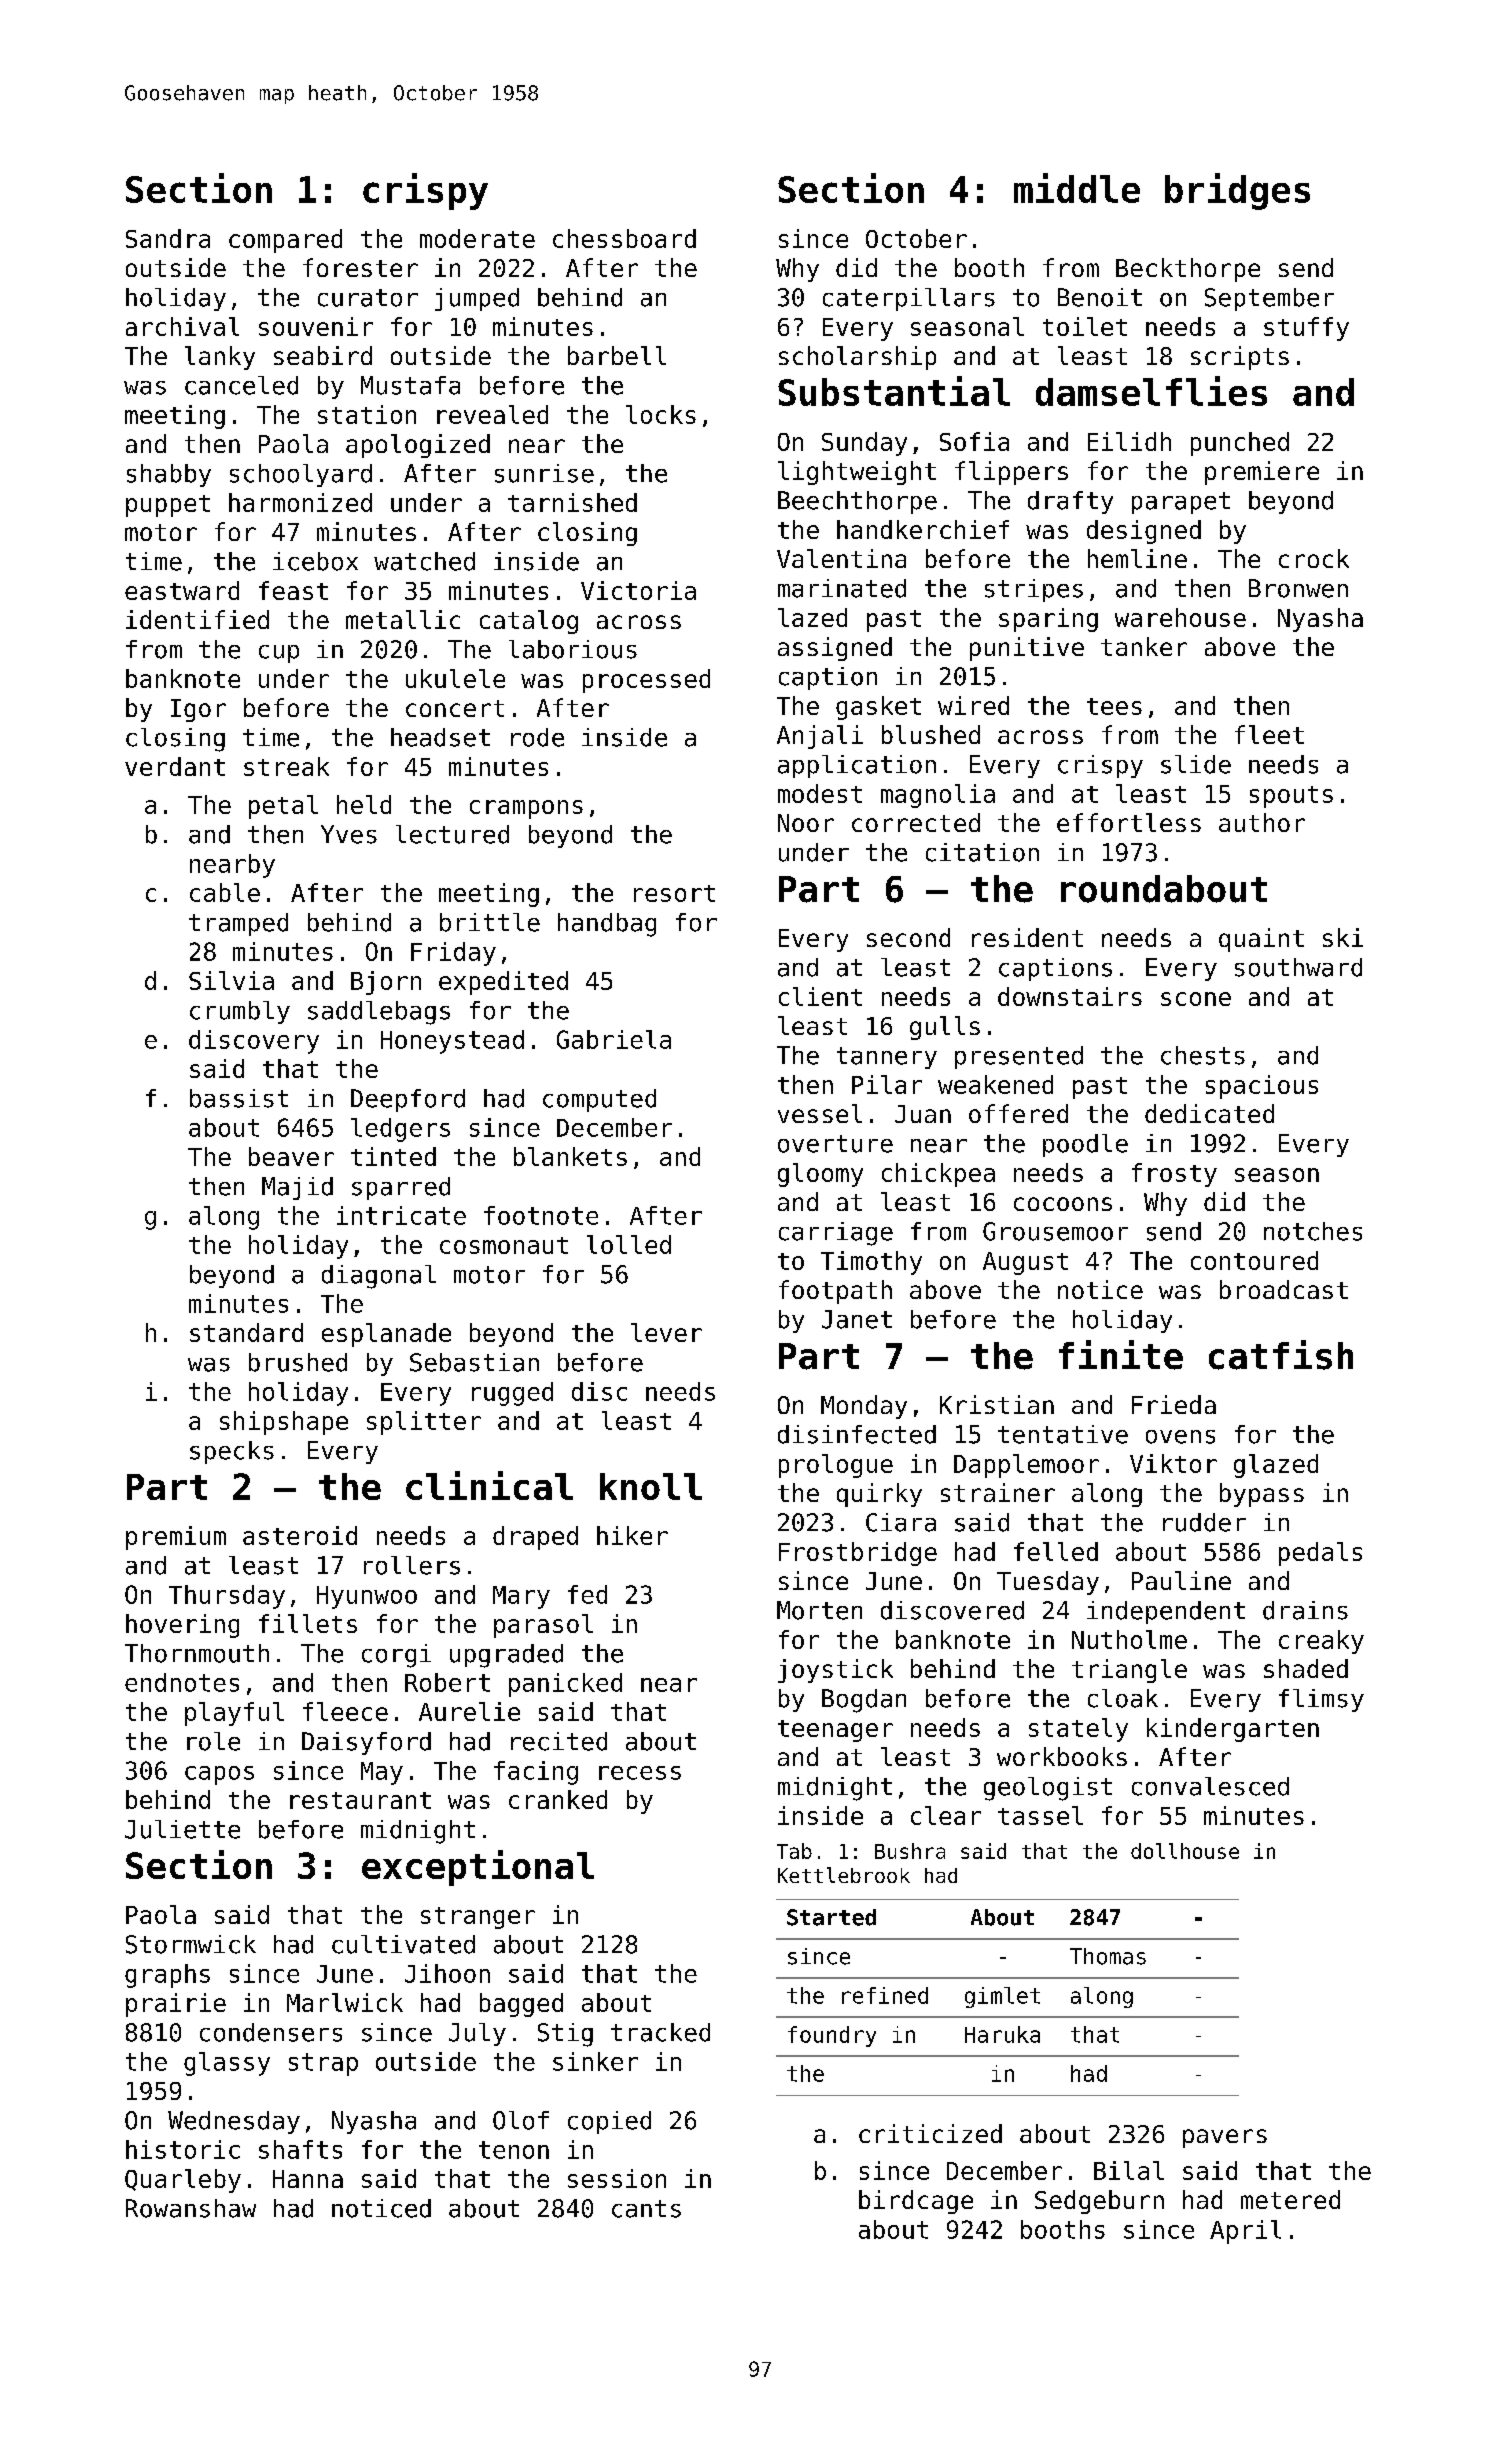 This screenshot has height=2464, width=1496. I want to click on broadcast, so click(1284, 1289).
